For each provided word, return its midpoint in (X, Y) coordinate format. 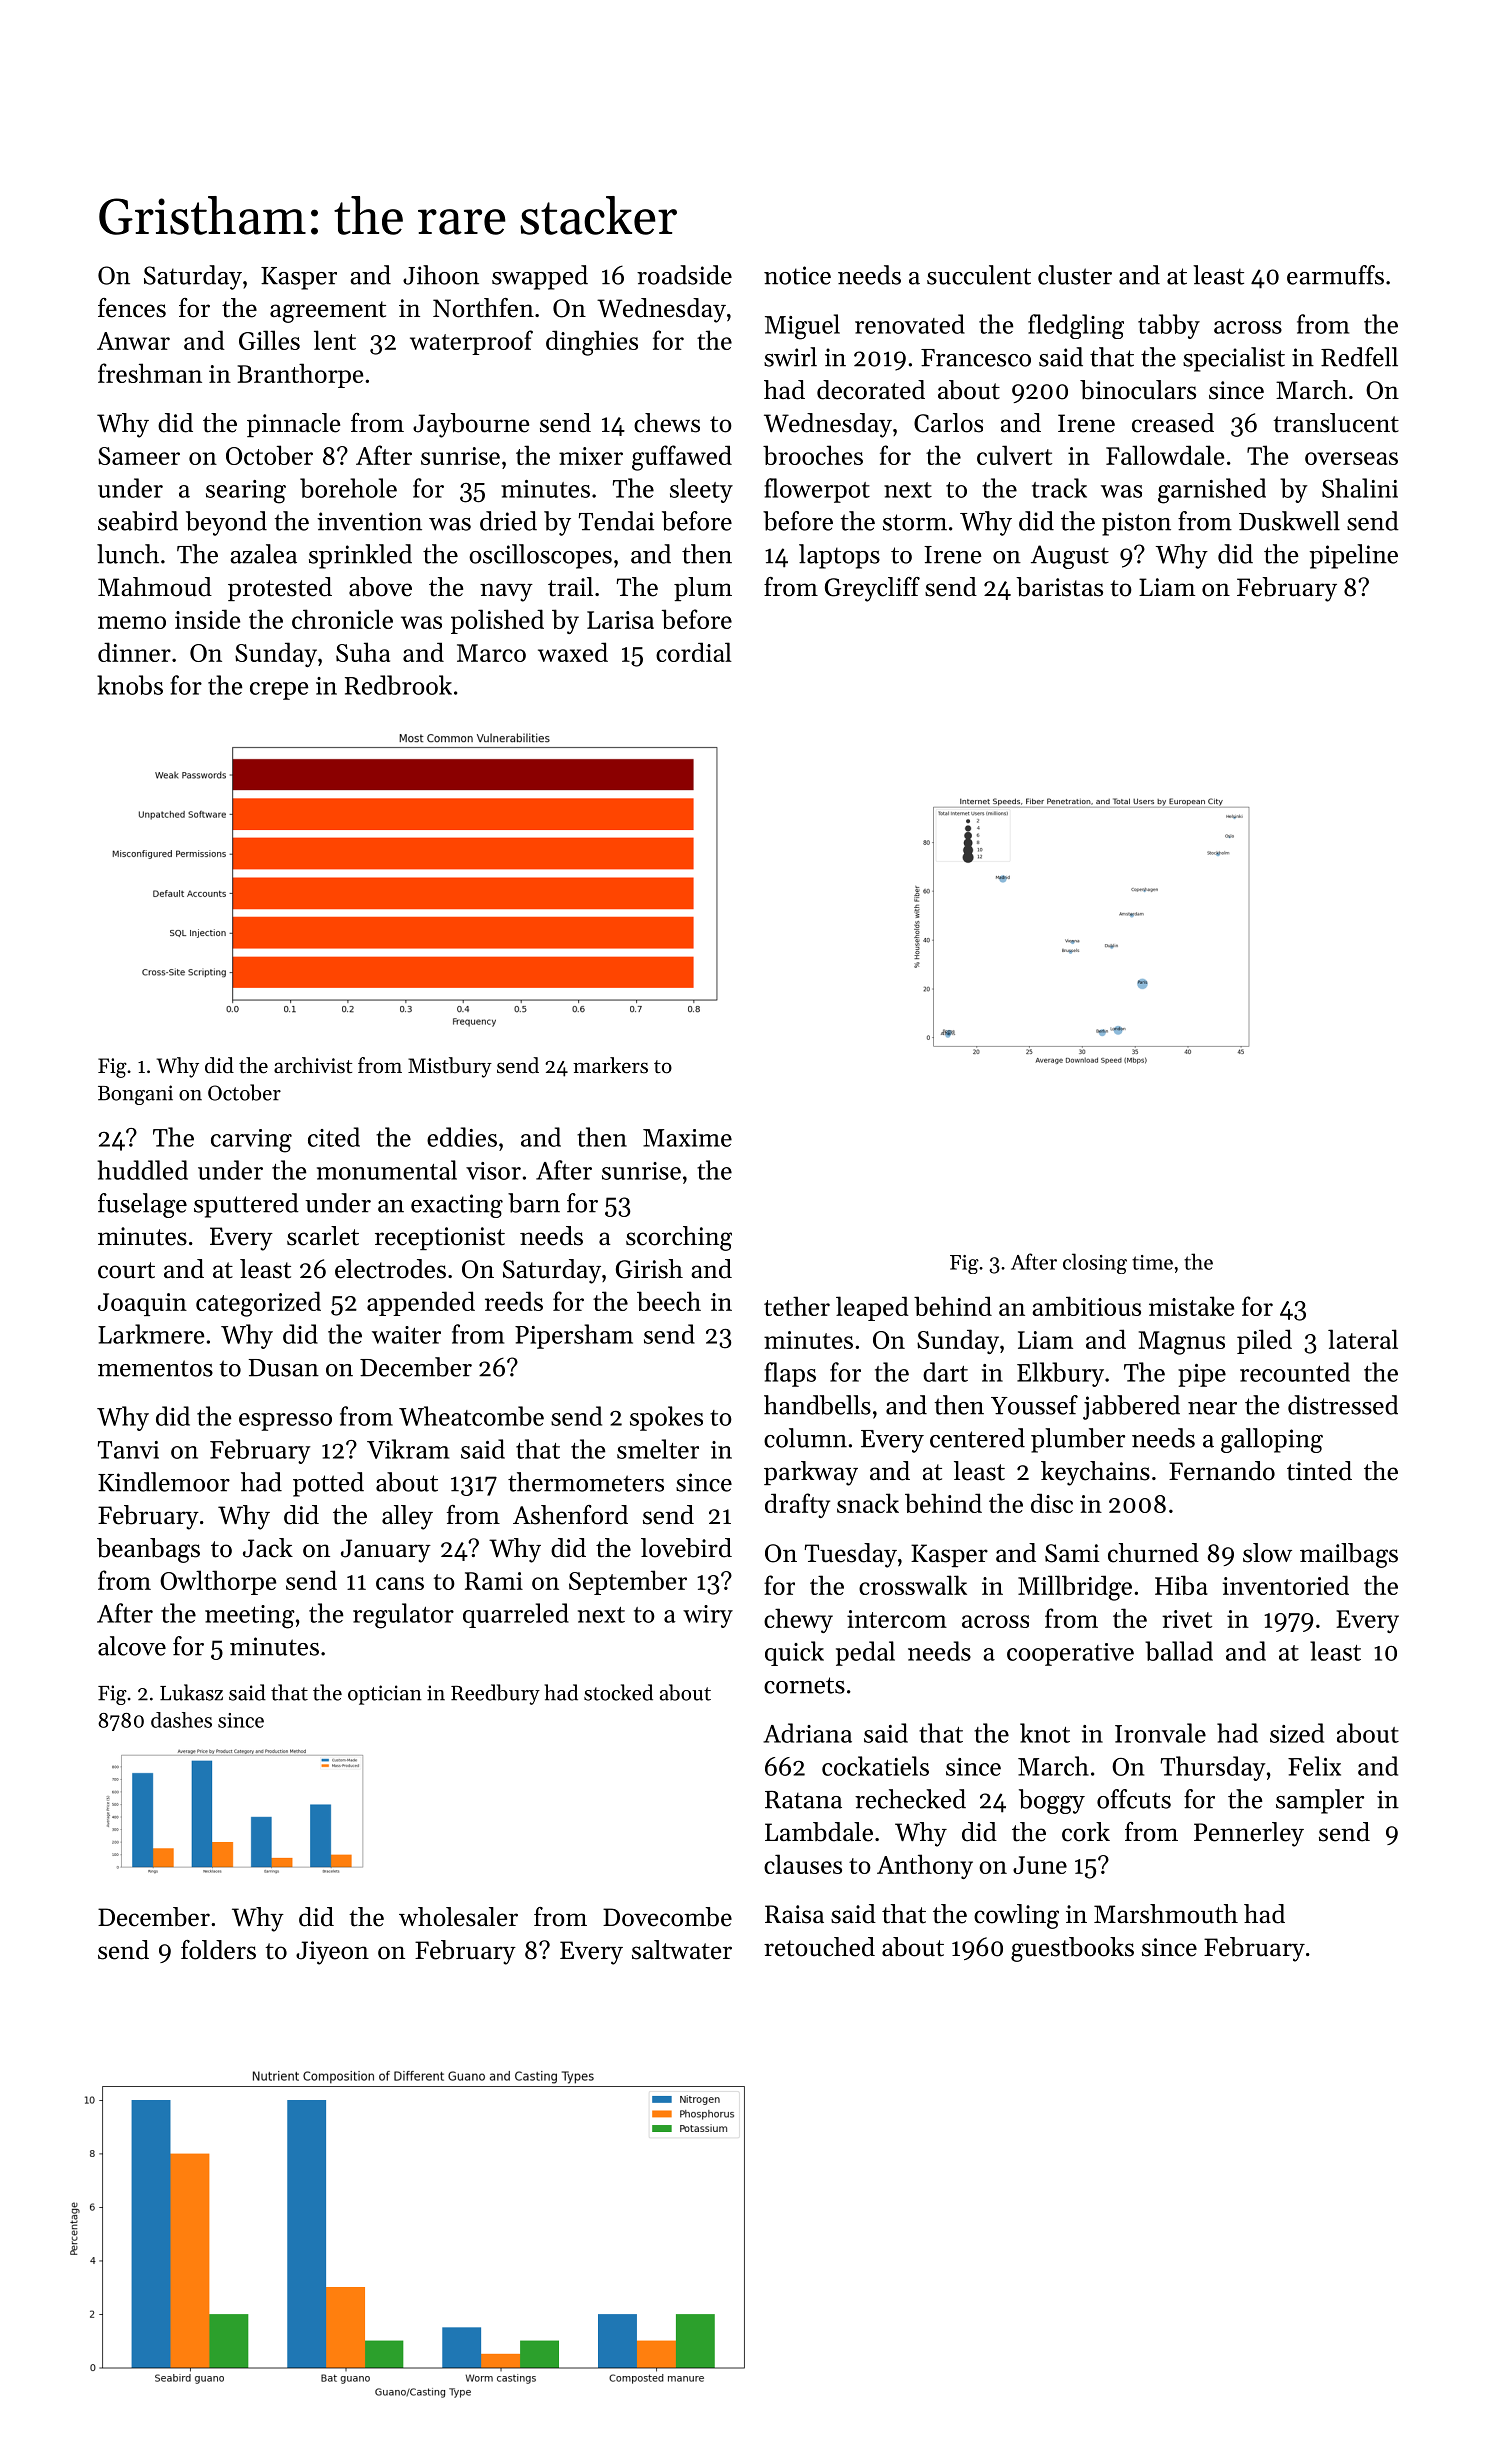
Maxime (687, 1138)
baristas (1059, 587)
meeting (250, 1617)
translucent (1336, 423)
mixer (591, 456)
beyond (226, 523)
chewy (798, 1620)
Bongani (135, 1095)
